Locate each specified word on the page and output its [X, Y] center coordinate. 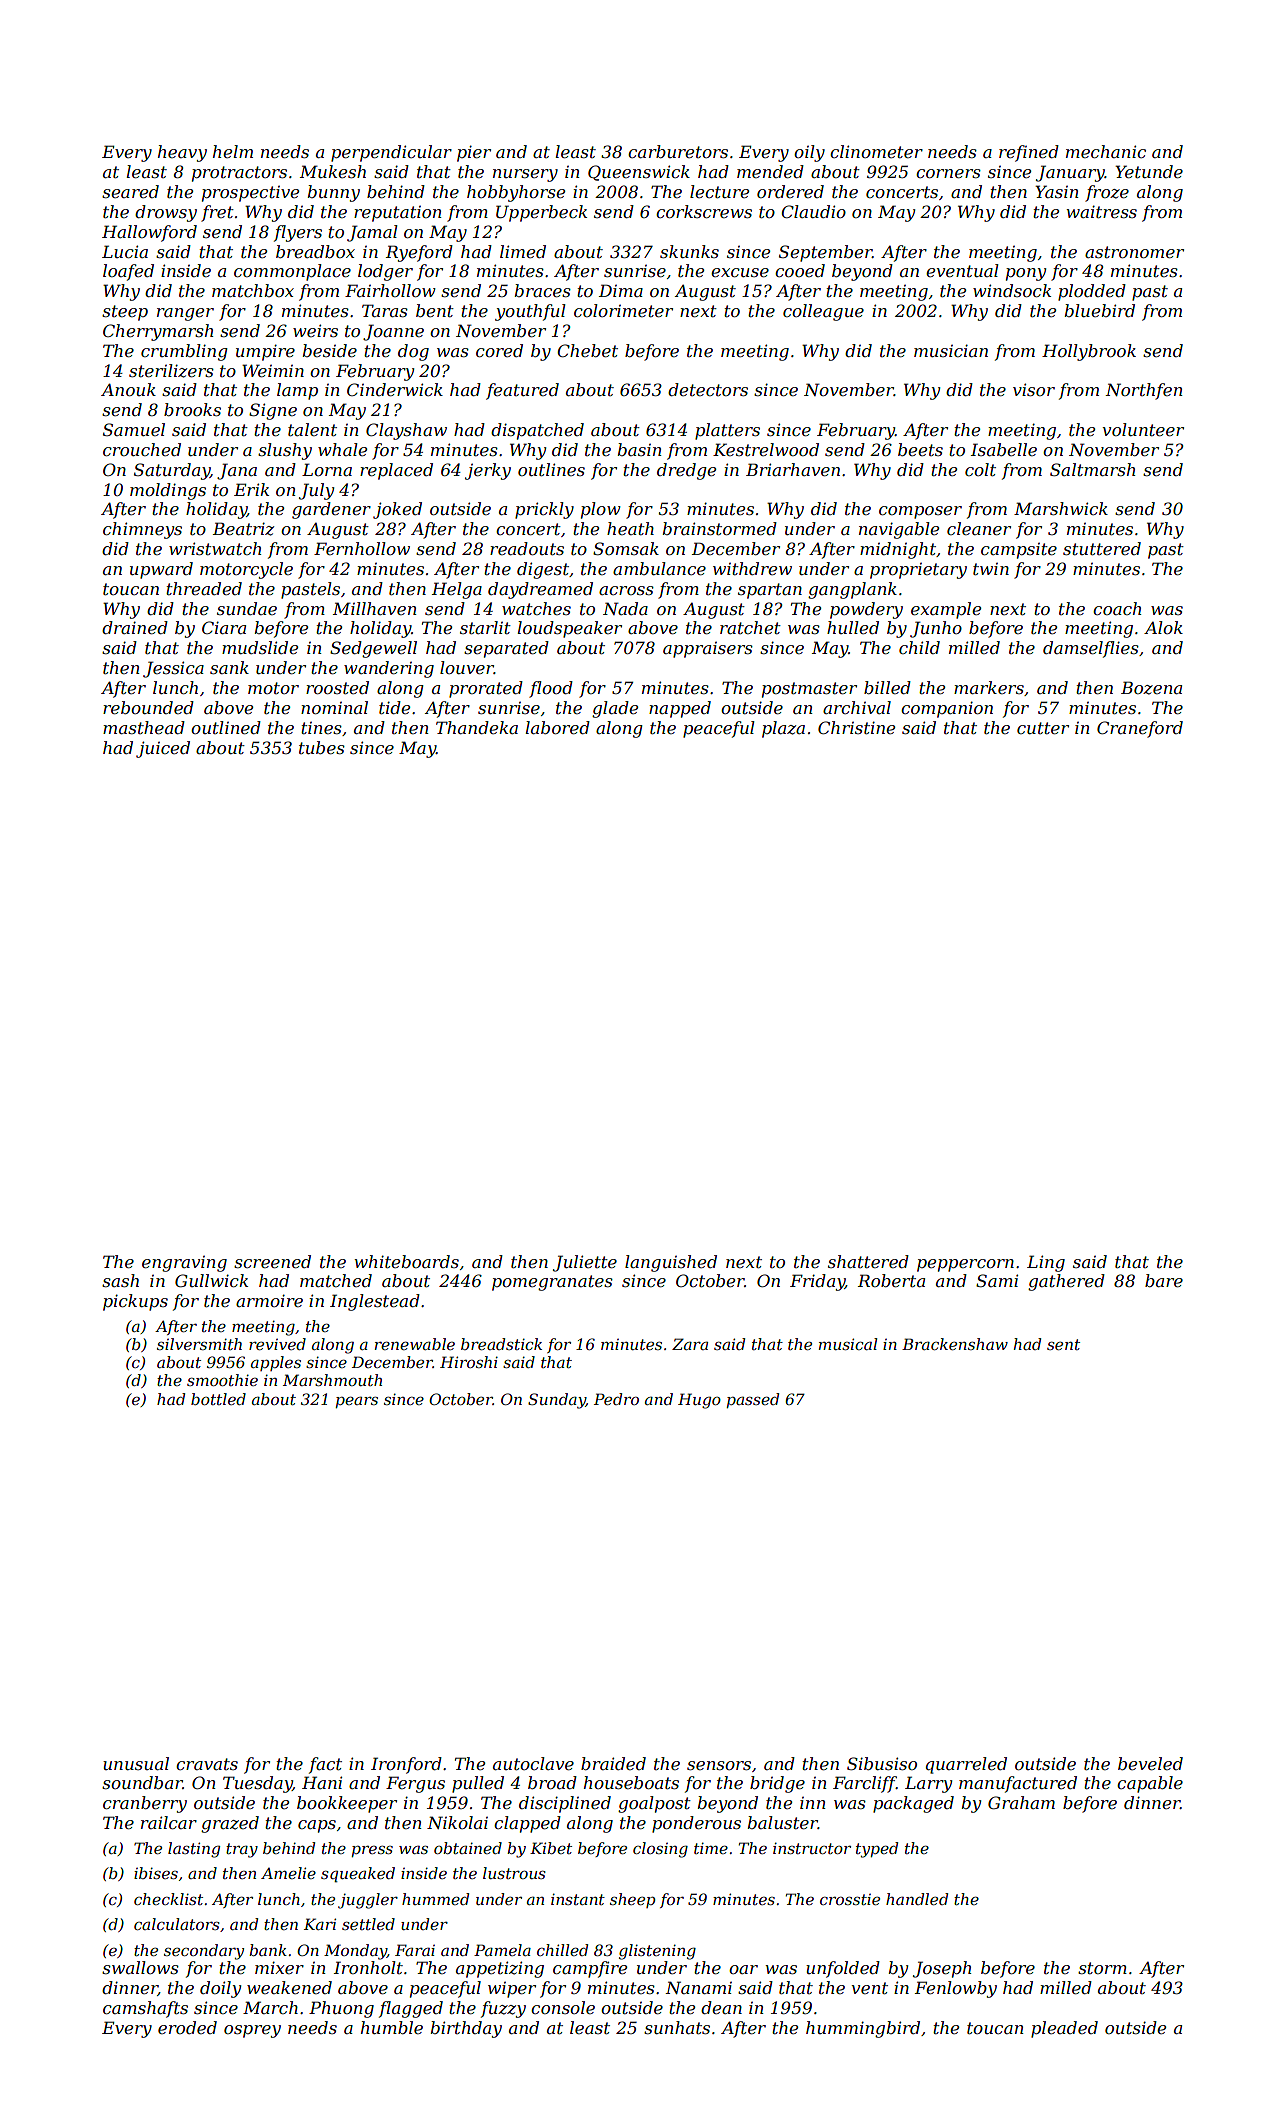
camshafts [145, 2009]
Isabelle [1004, 449]
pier [474, 153]
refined [1029, 153]
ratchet [750, 627]
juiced [163, 749]
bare [1164, 1280]
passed [752, 1400]
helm [233, 151]
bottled [218, 1399]
